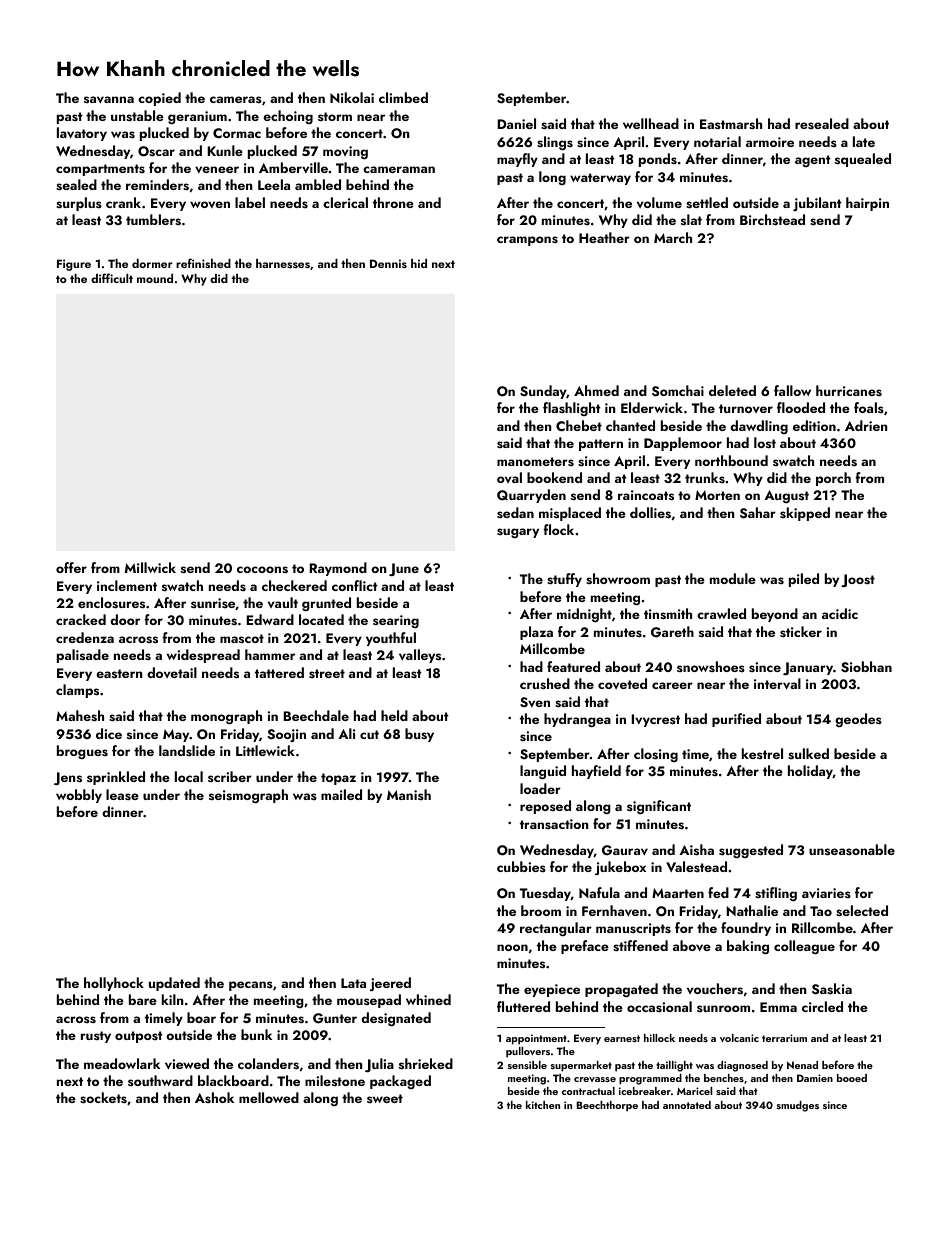  What do you see at coordinates (210, 204) in the screenshot?
I see `woven` at bounding box center [210, 204].
